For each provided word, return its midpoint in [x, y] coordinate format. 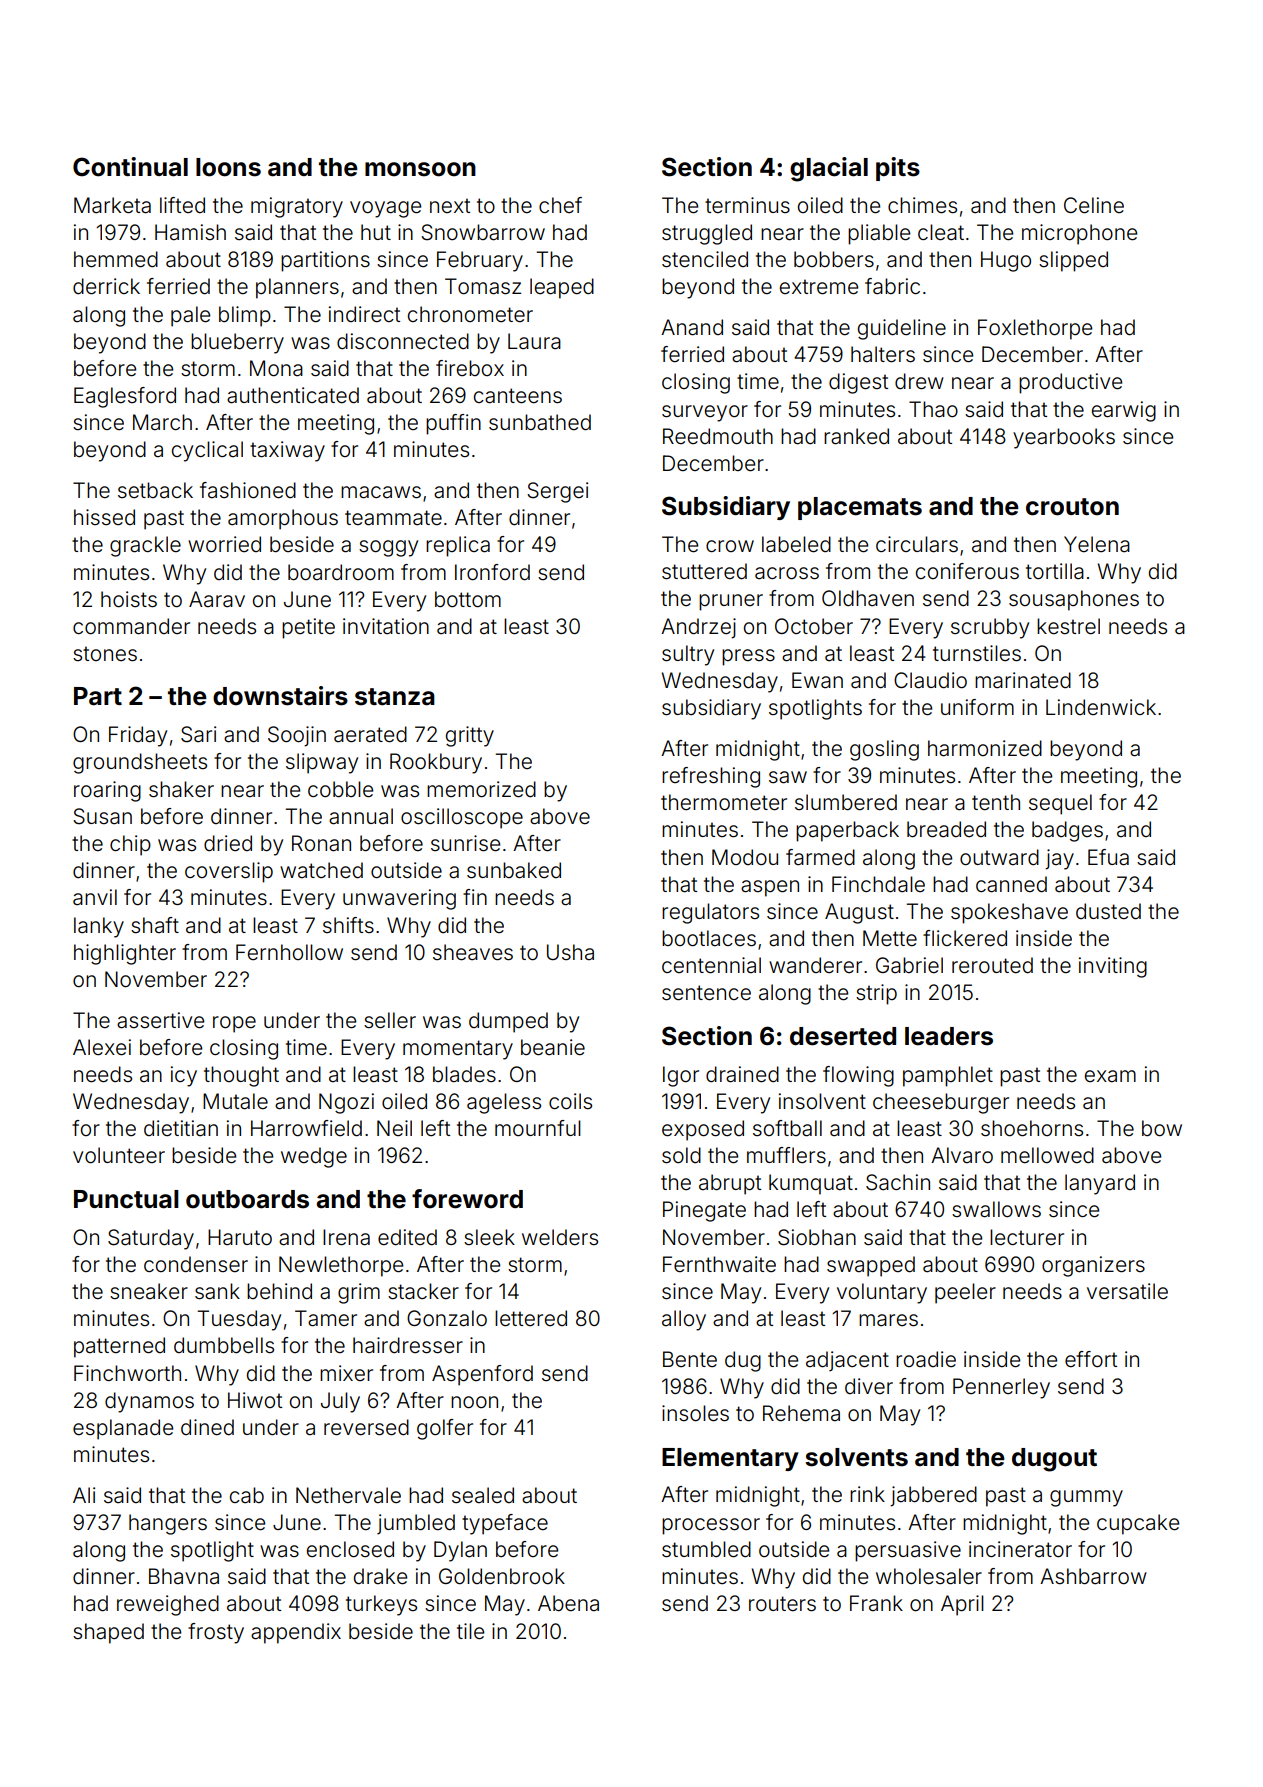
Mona [276, 368]
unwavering [399, 899]
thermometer [724, 802]
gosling [884, 750]
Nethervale [348, 1495]
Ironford [492, 572]
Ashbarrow [1093, 1576]
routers [782, 1604]
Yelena [1097, 544]
